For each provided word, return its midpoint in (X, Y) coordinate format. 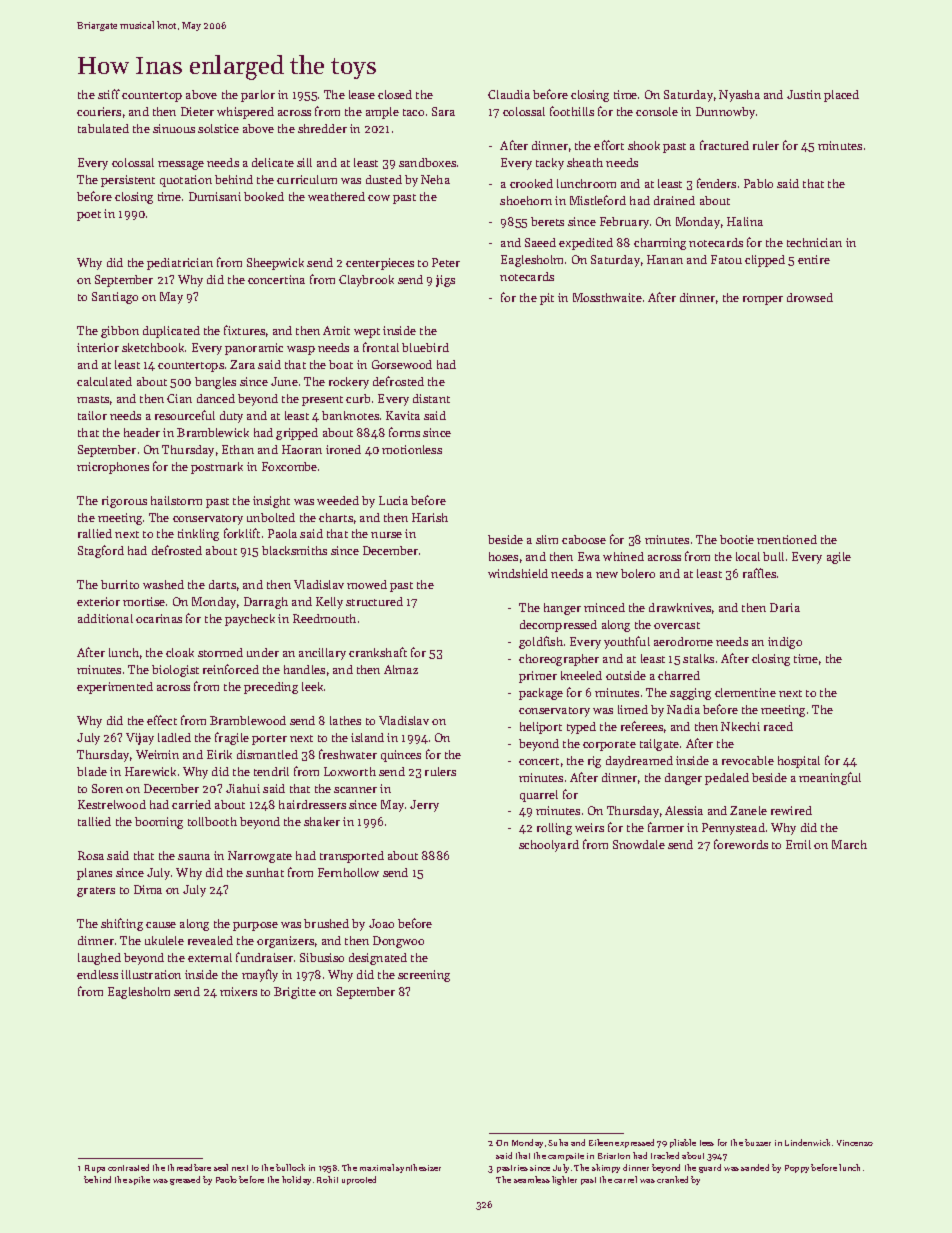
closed (395, 94)
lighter (564, 1180)
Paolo (226, 1179)
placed (841, 96)
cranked (672, 1179)
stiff (109, 94)
